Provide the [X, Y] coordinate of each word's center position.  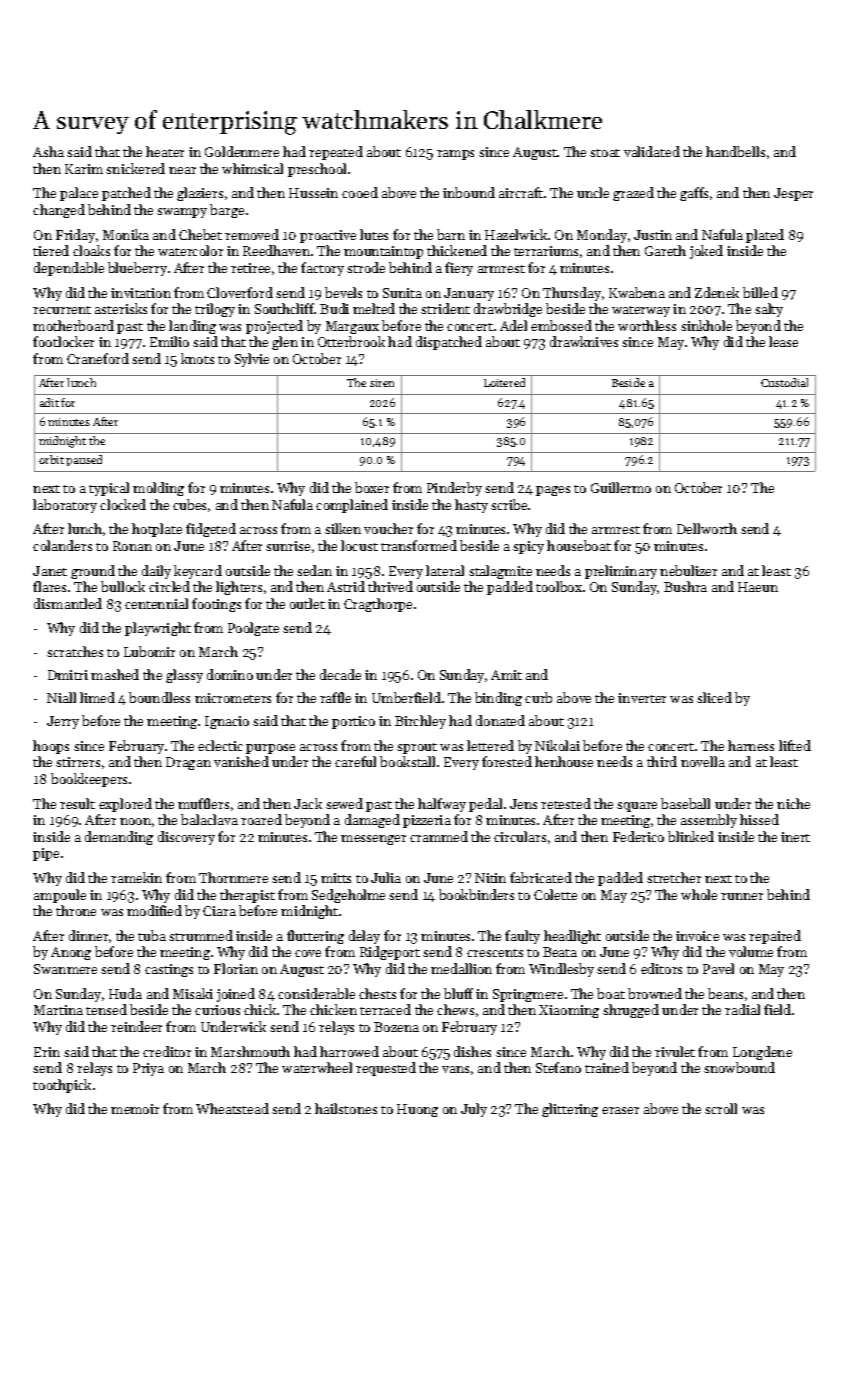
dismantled [68, 603]
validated [652, 151]
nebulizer [688, 570]
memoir [135, 1109]
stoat [605, 153]
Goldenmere [242, 151]
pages [553, 491]
